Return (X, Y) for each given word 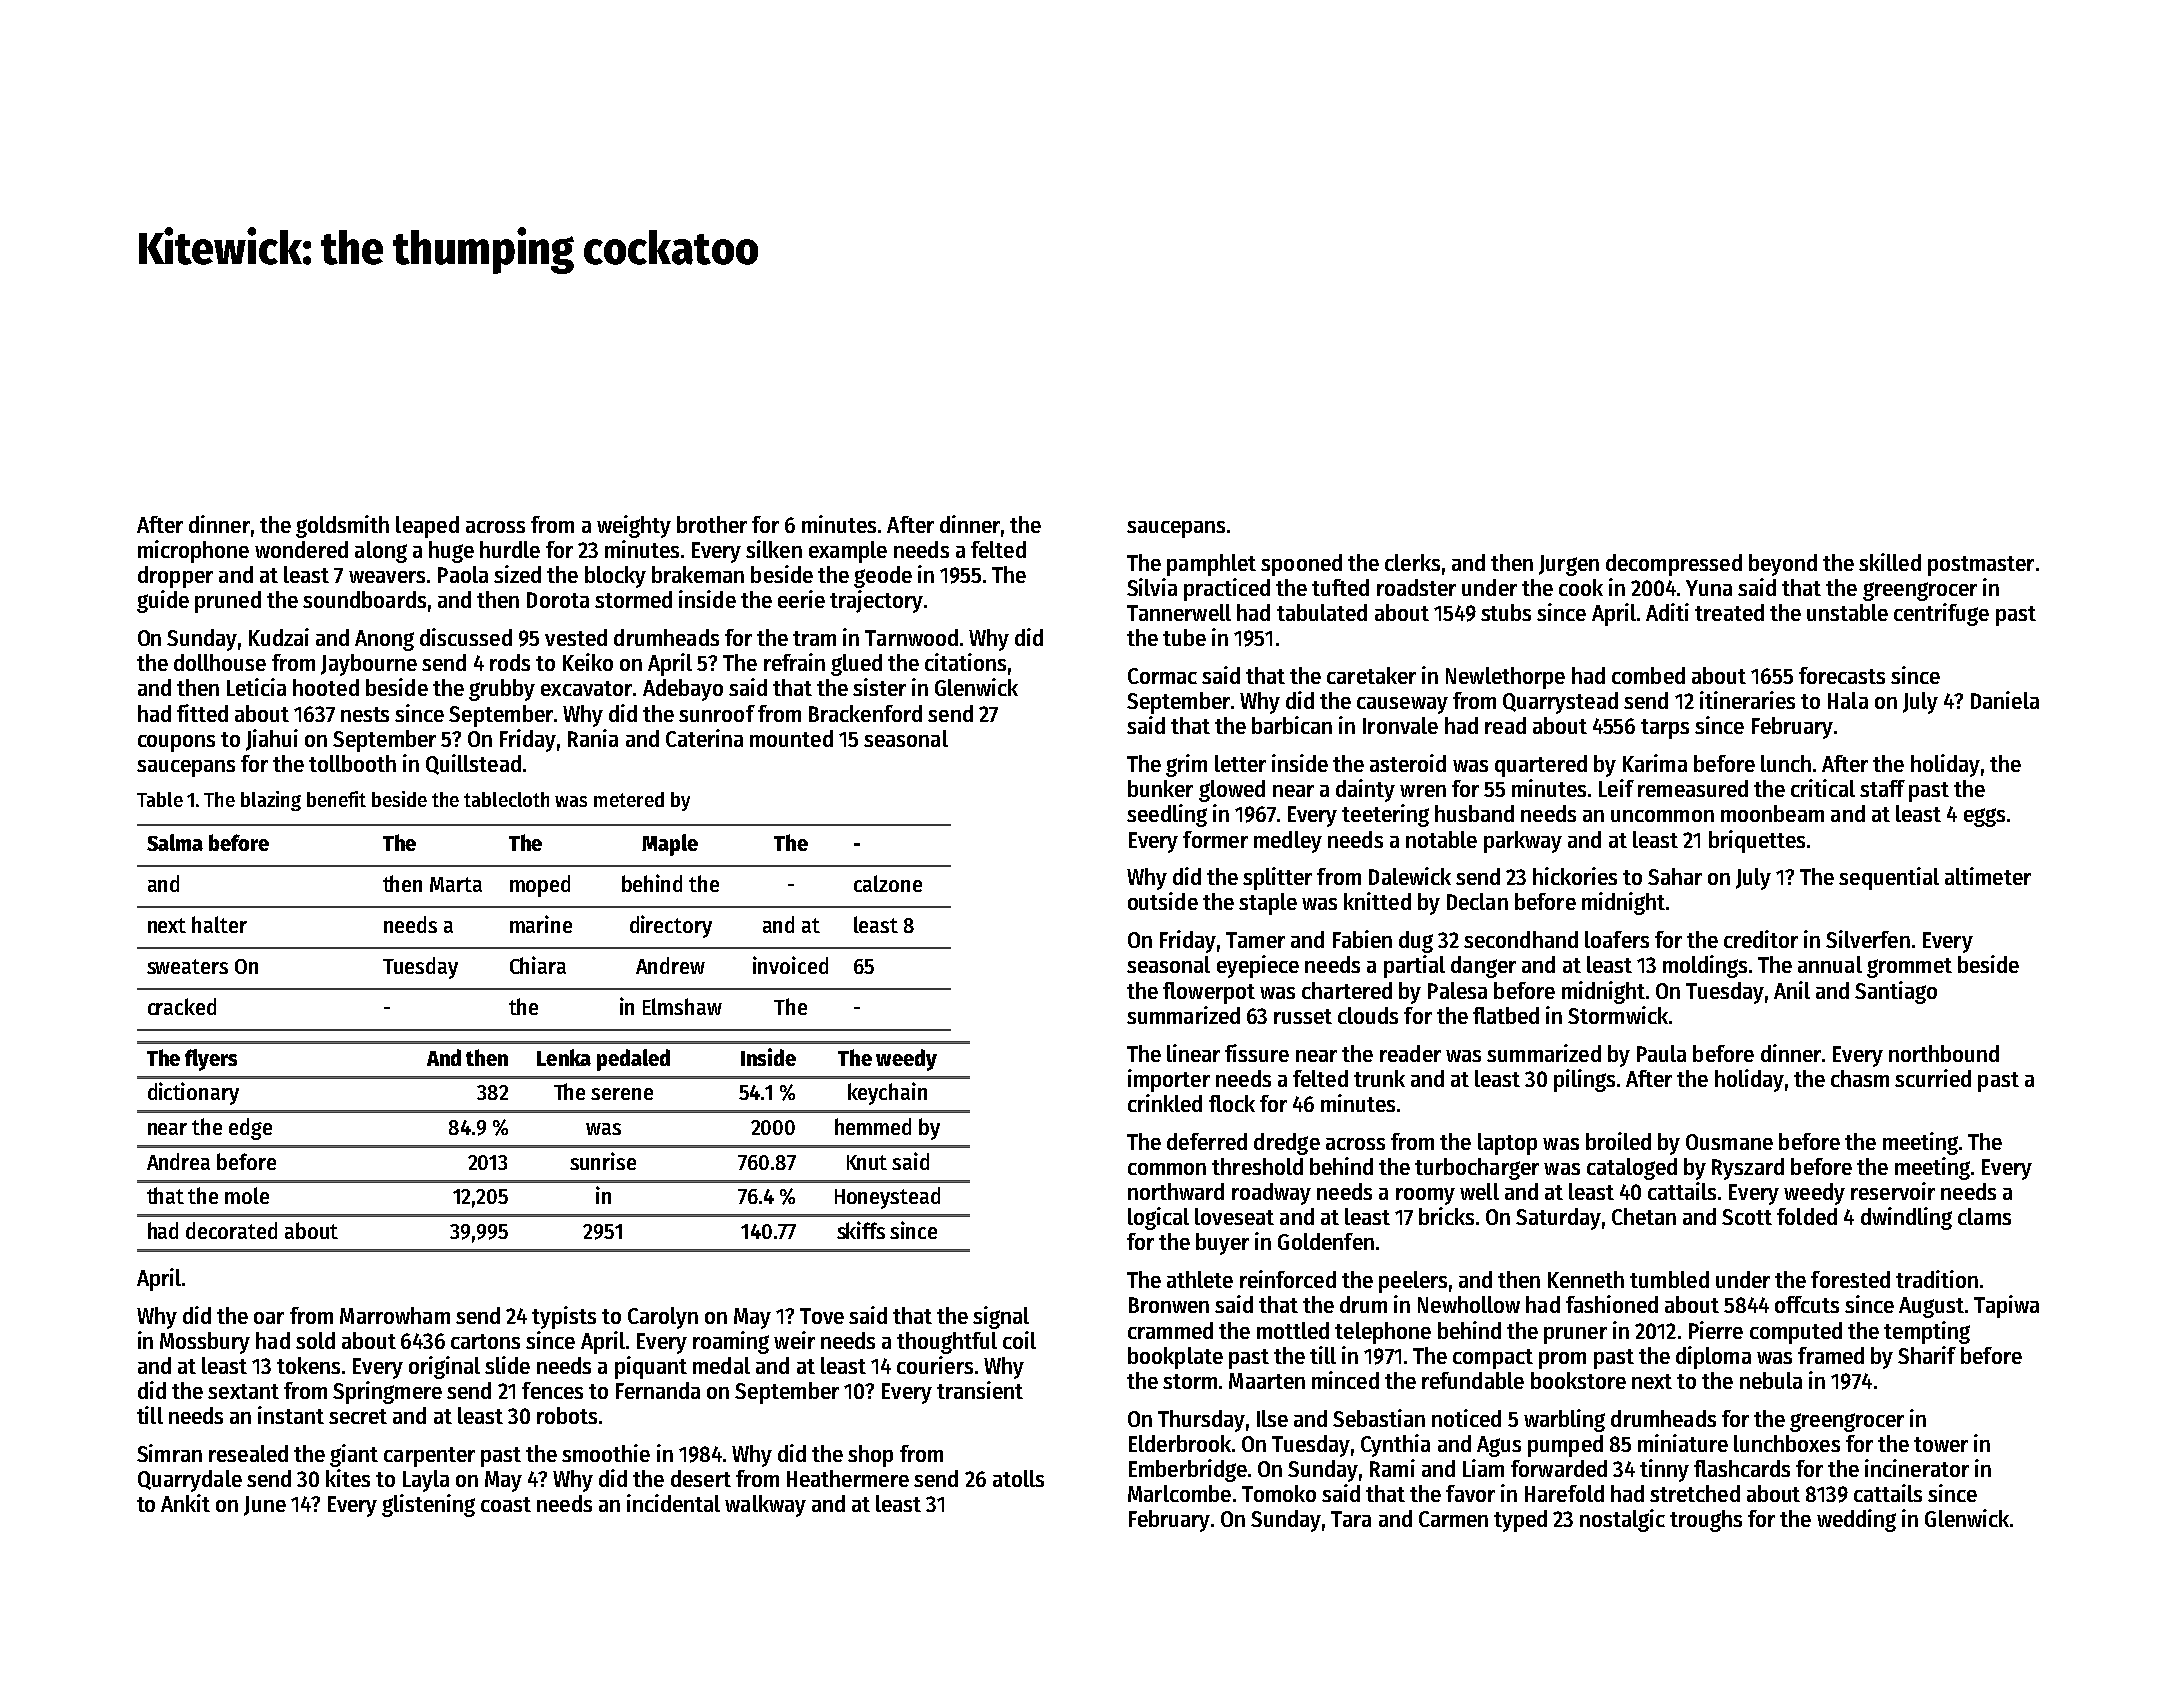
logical (1158, 1218)
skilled (1890, 562)
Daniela (2005, 700)
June (265, 1506)
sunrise (603, 1161)
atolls (1018, 1478)
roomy (1425, 1196)
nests (365, 714)
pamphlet (1211, 565)
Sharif (1927, 1355)
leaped (427, 527)
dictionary (193, 1093)
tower (1941, 1444)
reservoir (1893, 1191)
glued (856, 665)
